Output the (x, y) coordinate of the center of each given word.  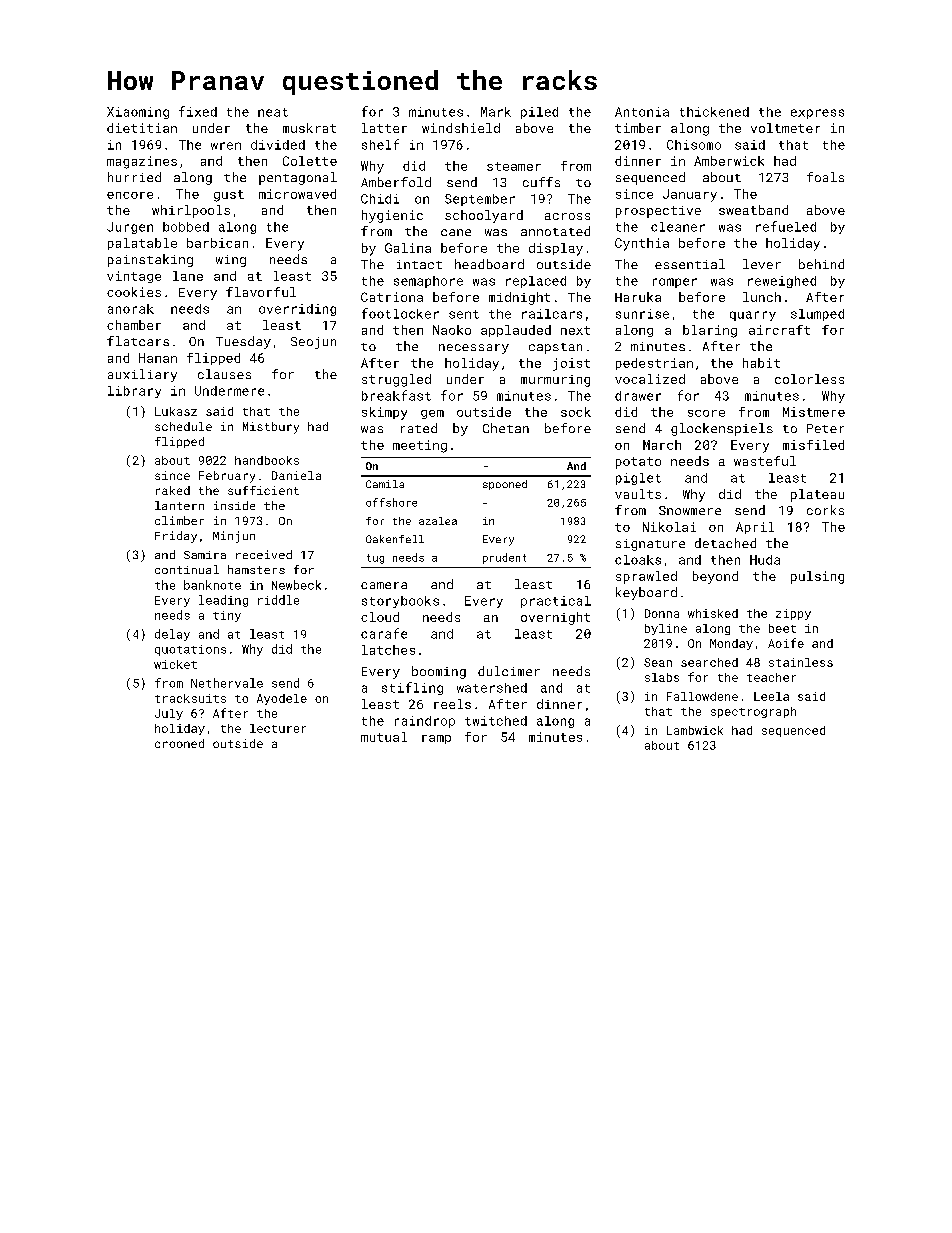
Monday (731, 644)
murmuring (555, 381)
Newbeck (296, 585)
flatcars (138, 341)
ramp (436, 739)
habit (761, 363)
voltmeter (785, 128)
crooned (179, 743)
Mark (496, 112)
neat (273, 112)
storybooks (400, 602)
